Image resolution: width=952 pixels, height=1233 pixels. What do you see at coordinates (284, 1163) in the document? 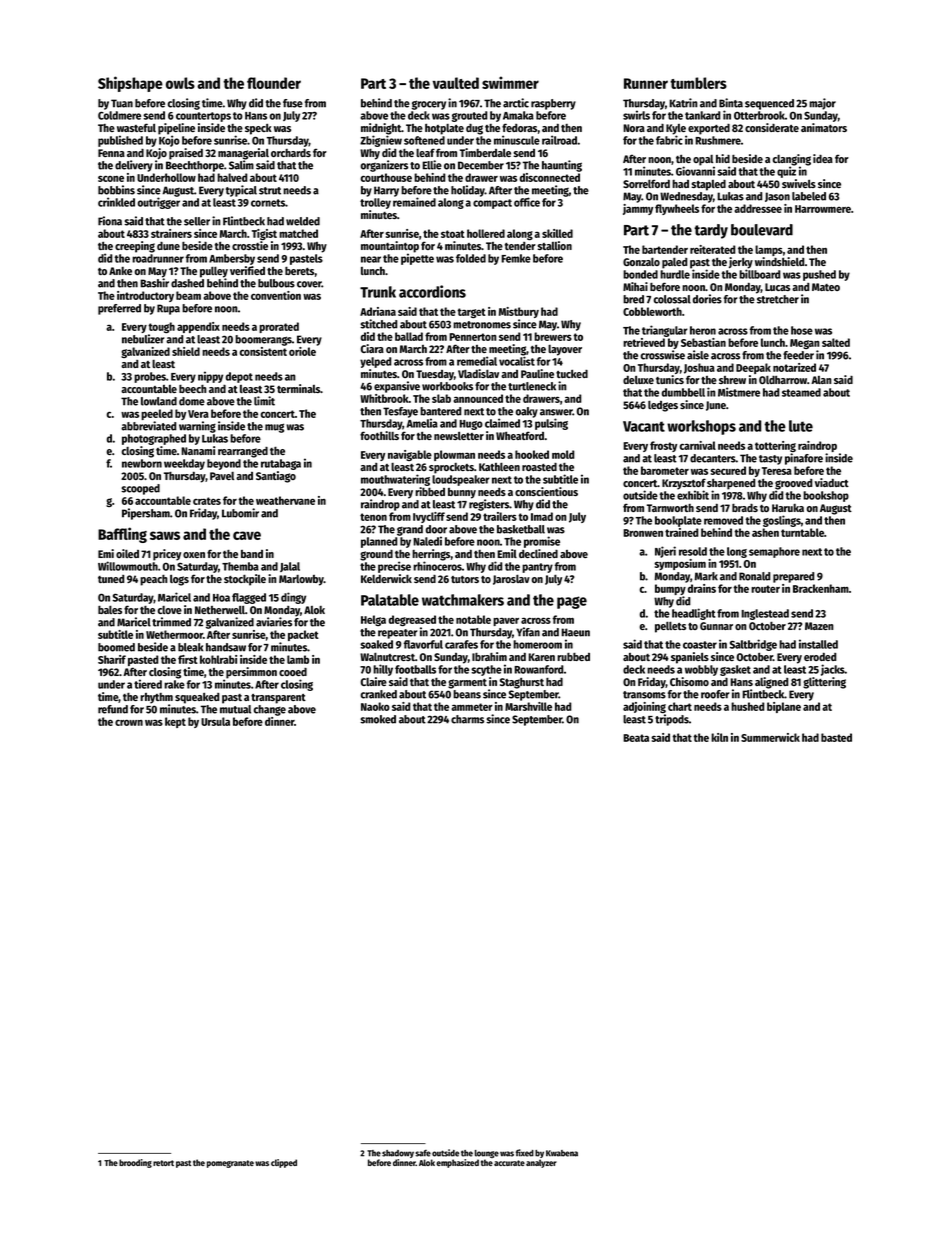
I see `clipped` at bounding box center [284, 1163].
